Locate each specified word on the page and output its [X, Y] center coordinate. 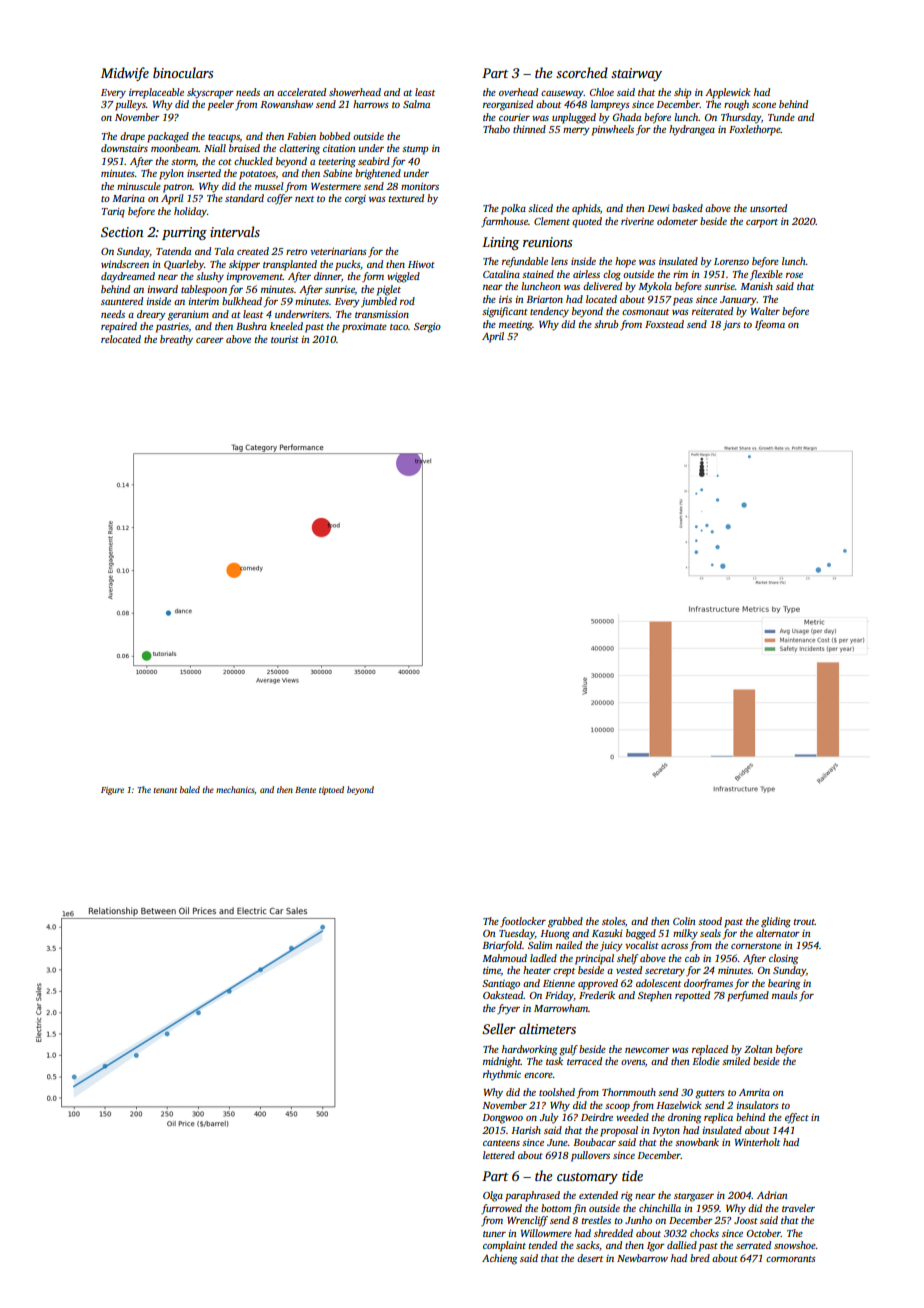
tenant [165, 790]
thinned [529, 129]
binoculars [183, 72]
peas [683, 302]
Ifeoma [770, 325]
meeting [516, 326]
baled [190, 789]
